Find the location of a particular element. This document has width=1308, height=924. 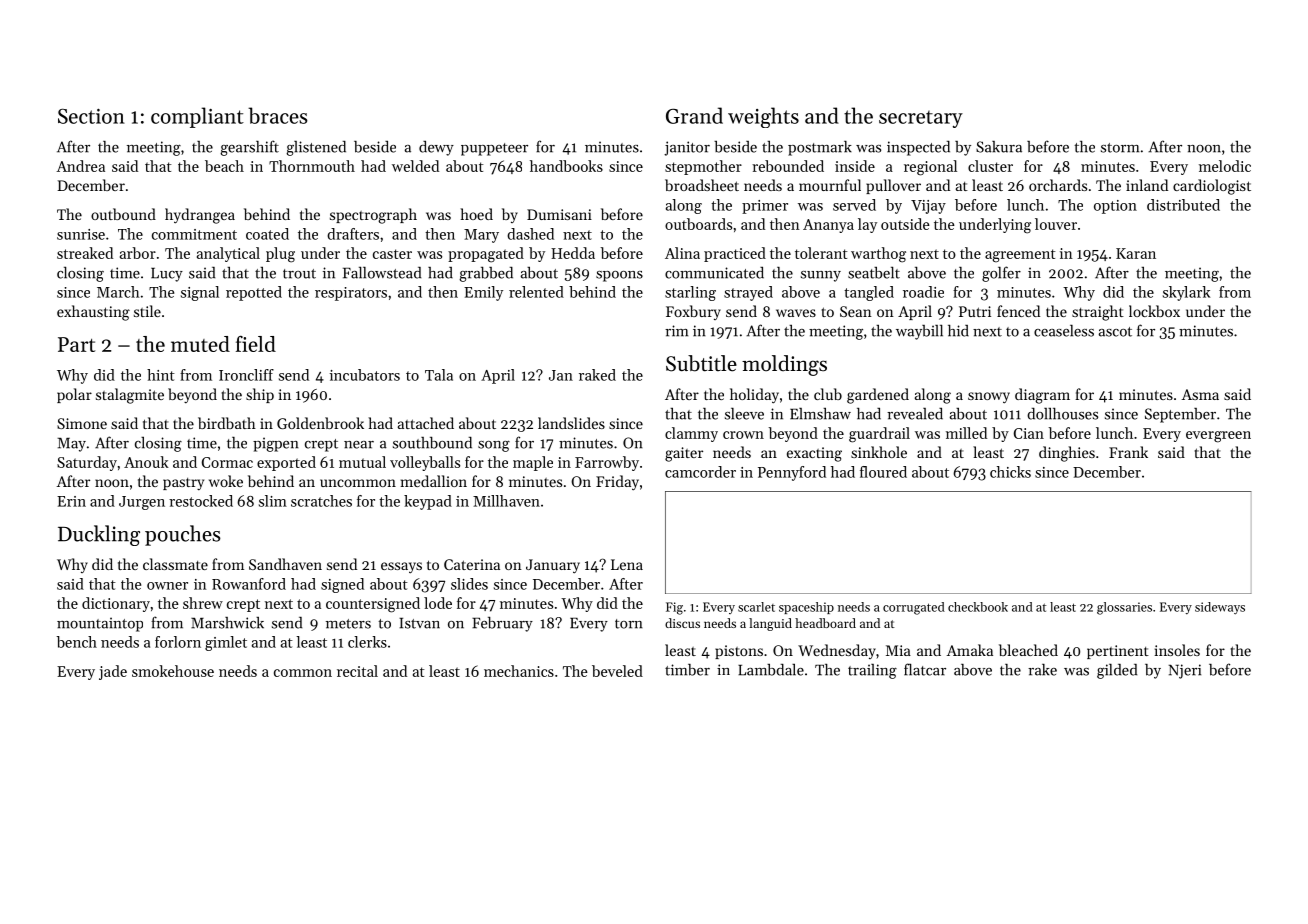

Hedda is located at coordinates (573, 253).
